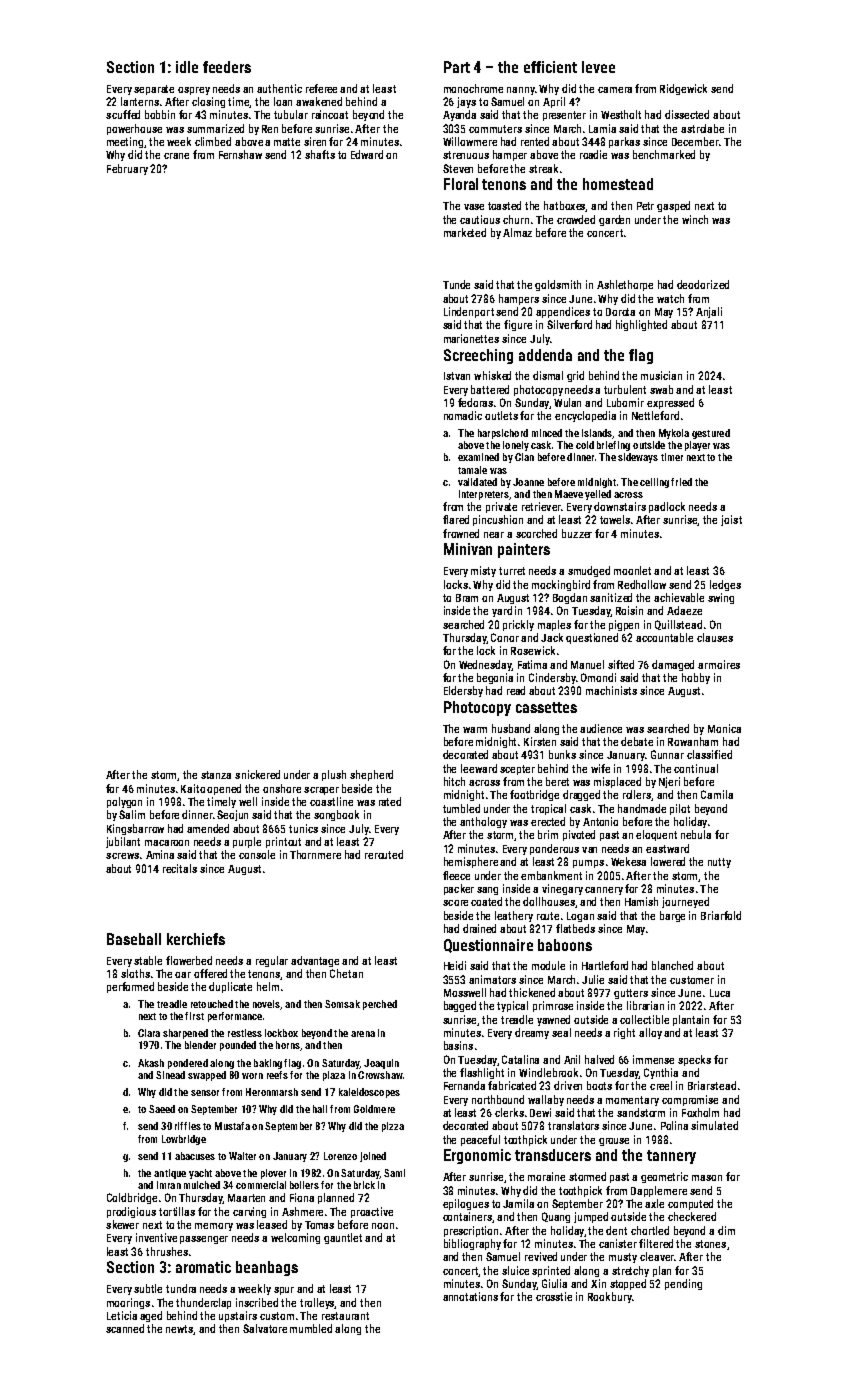 The height and width of the document is (1400, 849). Describe the element at coordinates (463, 691) in the document. I see `Eldersby` at that location.
